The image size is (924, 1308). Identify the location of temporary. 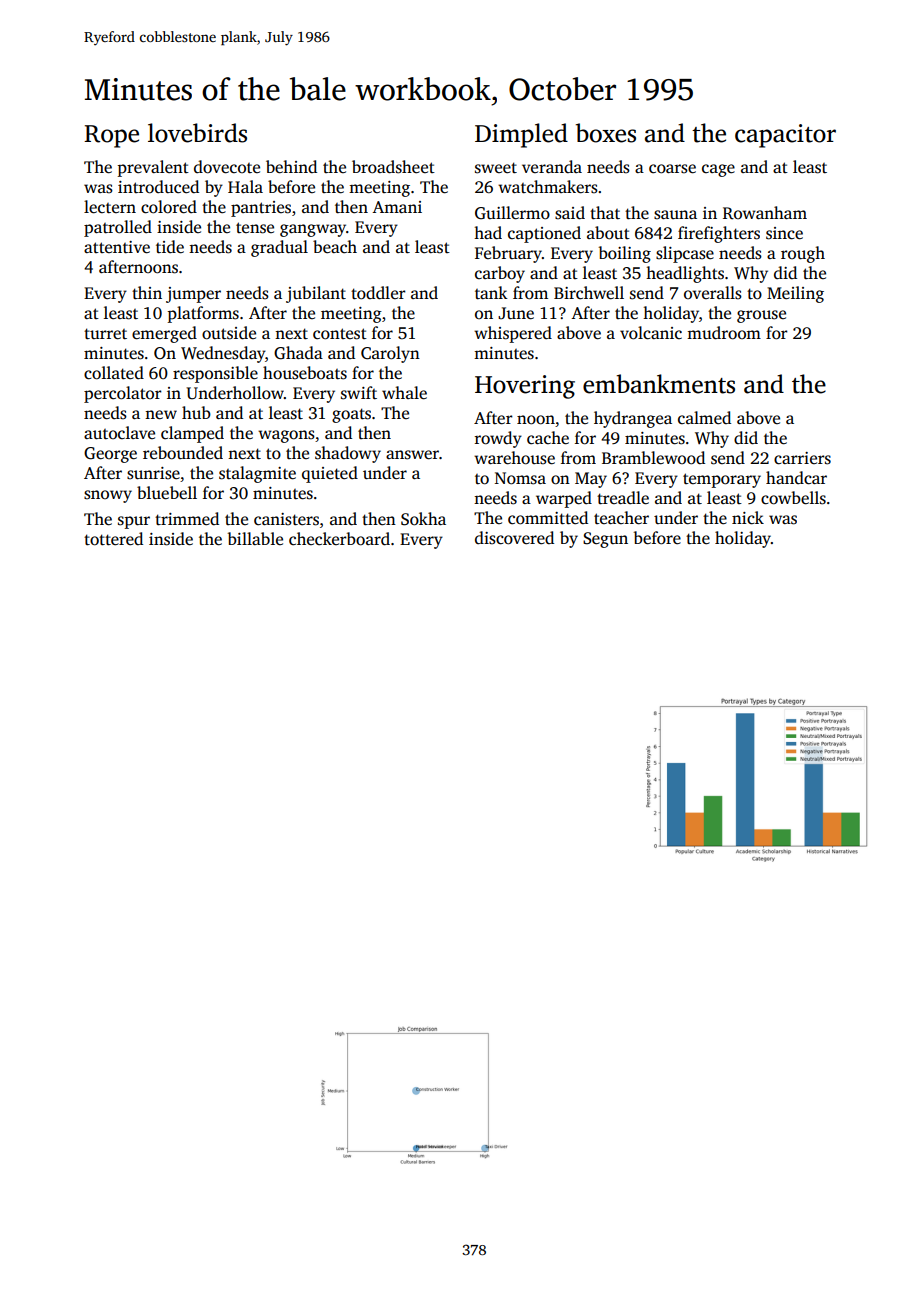
(722, 480).
